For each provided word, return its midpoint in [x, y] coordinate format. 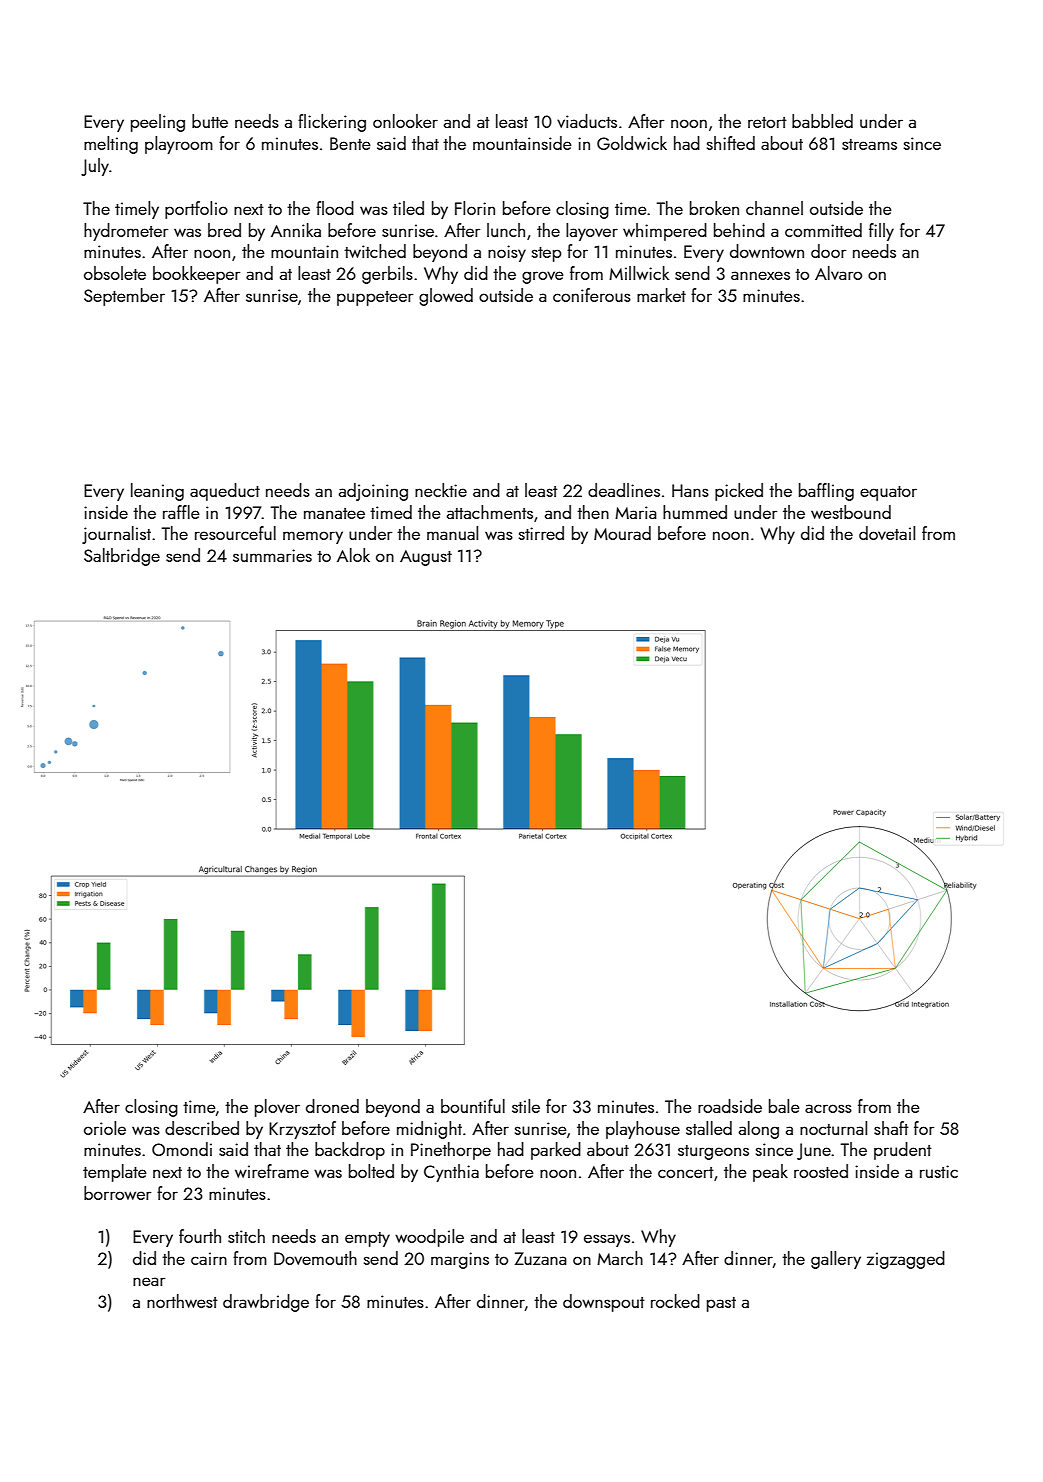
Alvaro [838, 273]
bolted [371, 1171]
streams [869, 144]
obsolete [115, 273]
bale [784, 1106]
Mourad [622, 533]
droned [332, 1106]
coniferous [592, 295]
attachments [490, 512]
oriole [105, 1128]
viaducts [587, 121]
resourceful [235, 533]
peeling [158, 123]
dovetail [887, 533]
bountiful [473, 1106]
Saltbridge [122, 557]
